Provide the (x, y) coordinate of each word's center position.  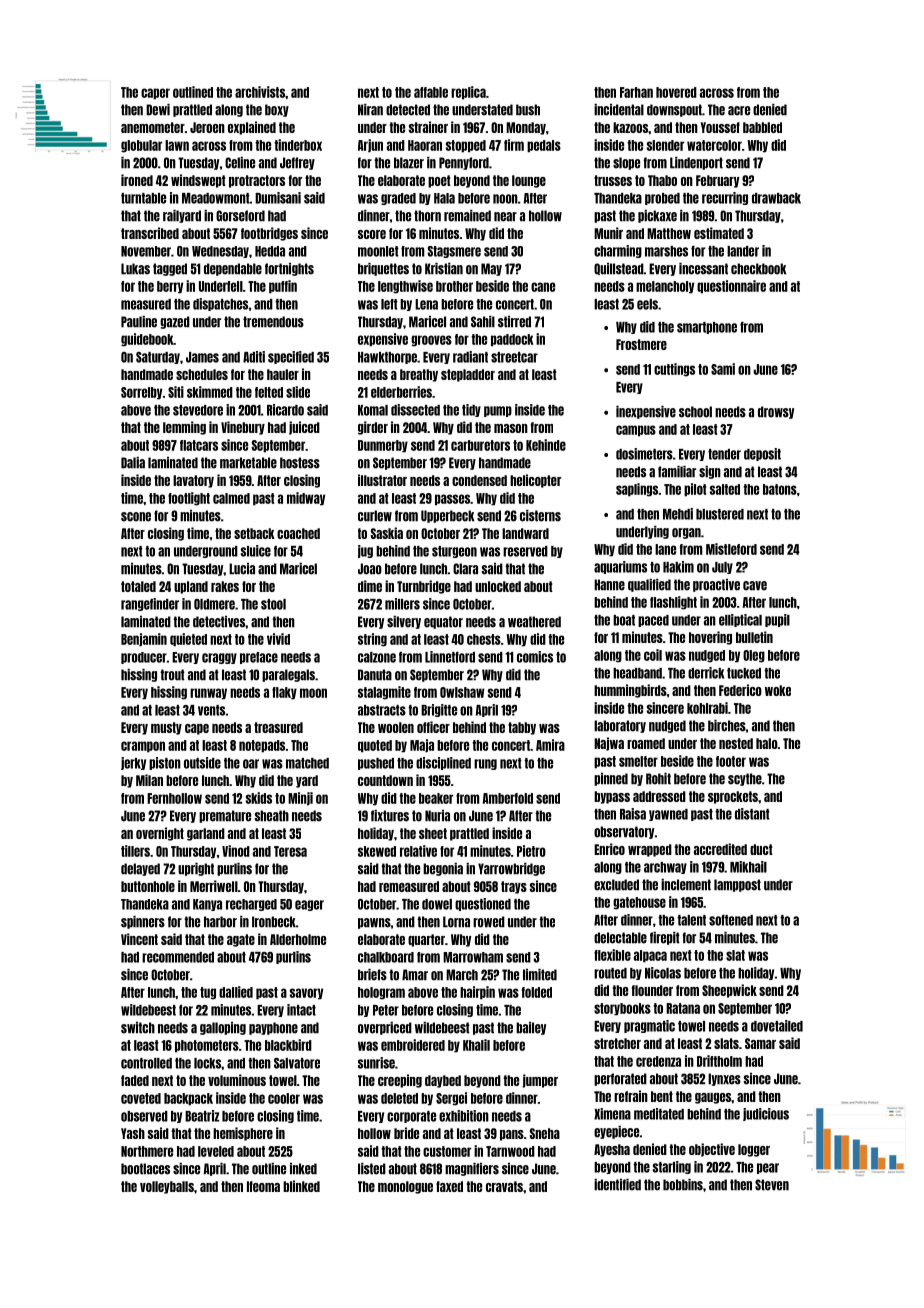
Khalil (476, 1045)
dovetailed (777, 1026)
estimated (719, 233)
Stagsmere (454, 252)
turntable (143, 198)
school (695, 412)
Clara (465, 569)
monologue (405, 1187)
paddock (512, 340)
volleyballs (167, 1187)
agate (241, 940)
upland (191, 587)
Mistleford (731, 549)
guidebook (147, 340)
